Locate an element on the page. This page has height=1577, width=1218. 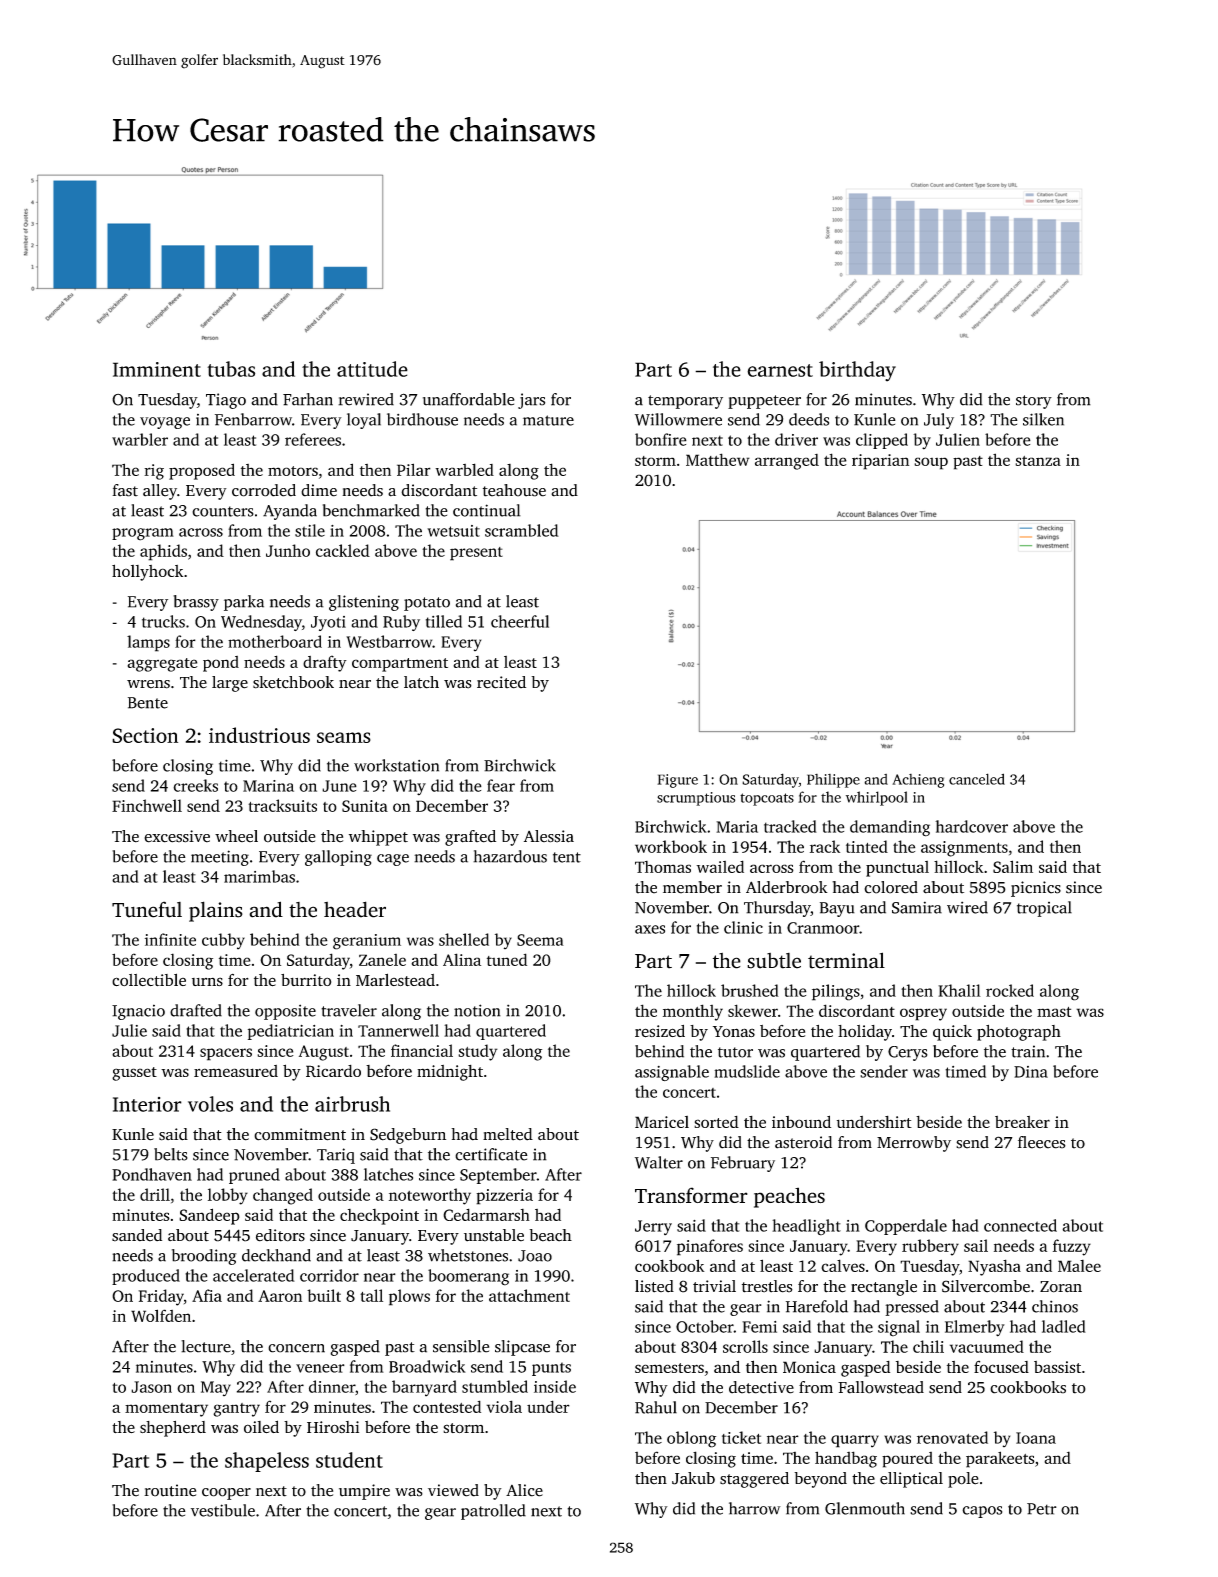
birthday is located at coordinates (857, 371).
